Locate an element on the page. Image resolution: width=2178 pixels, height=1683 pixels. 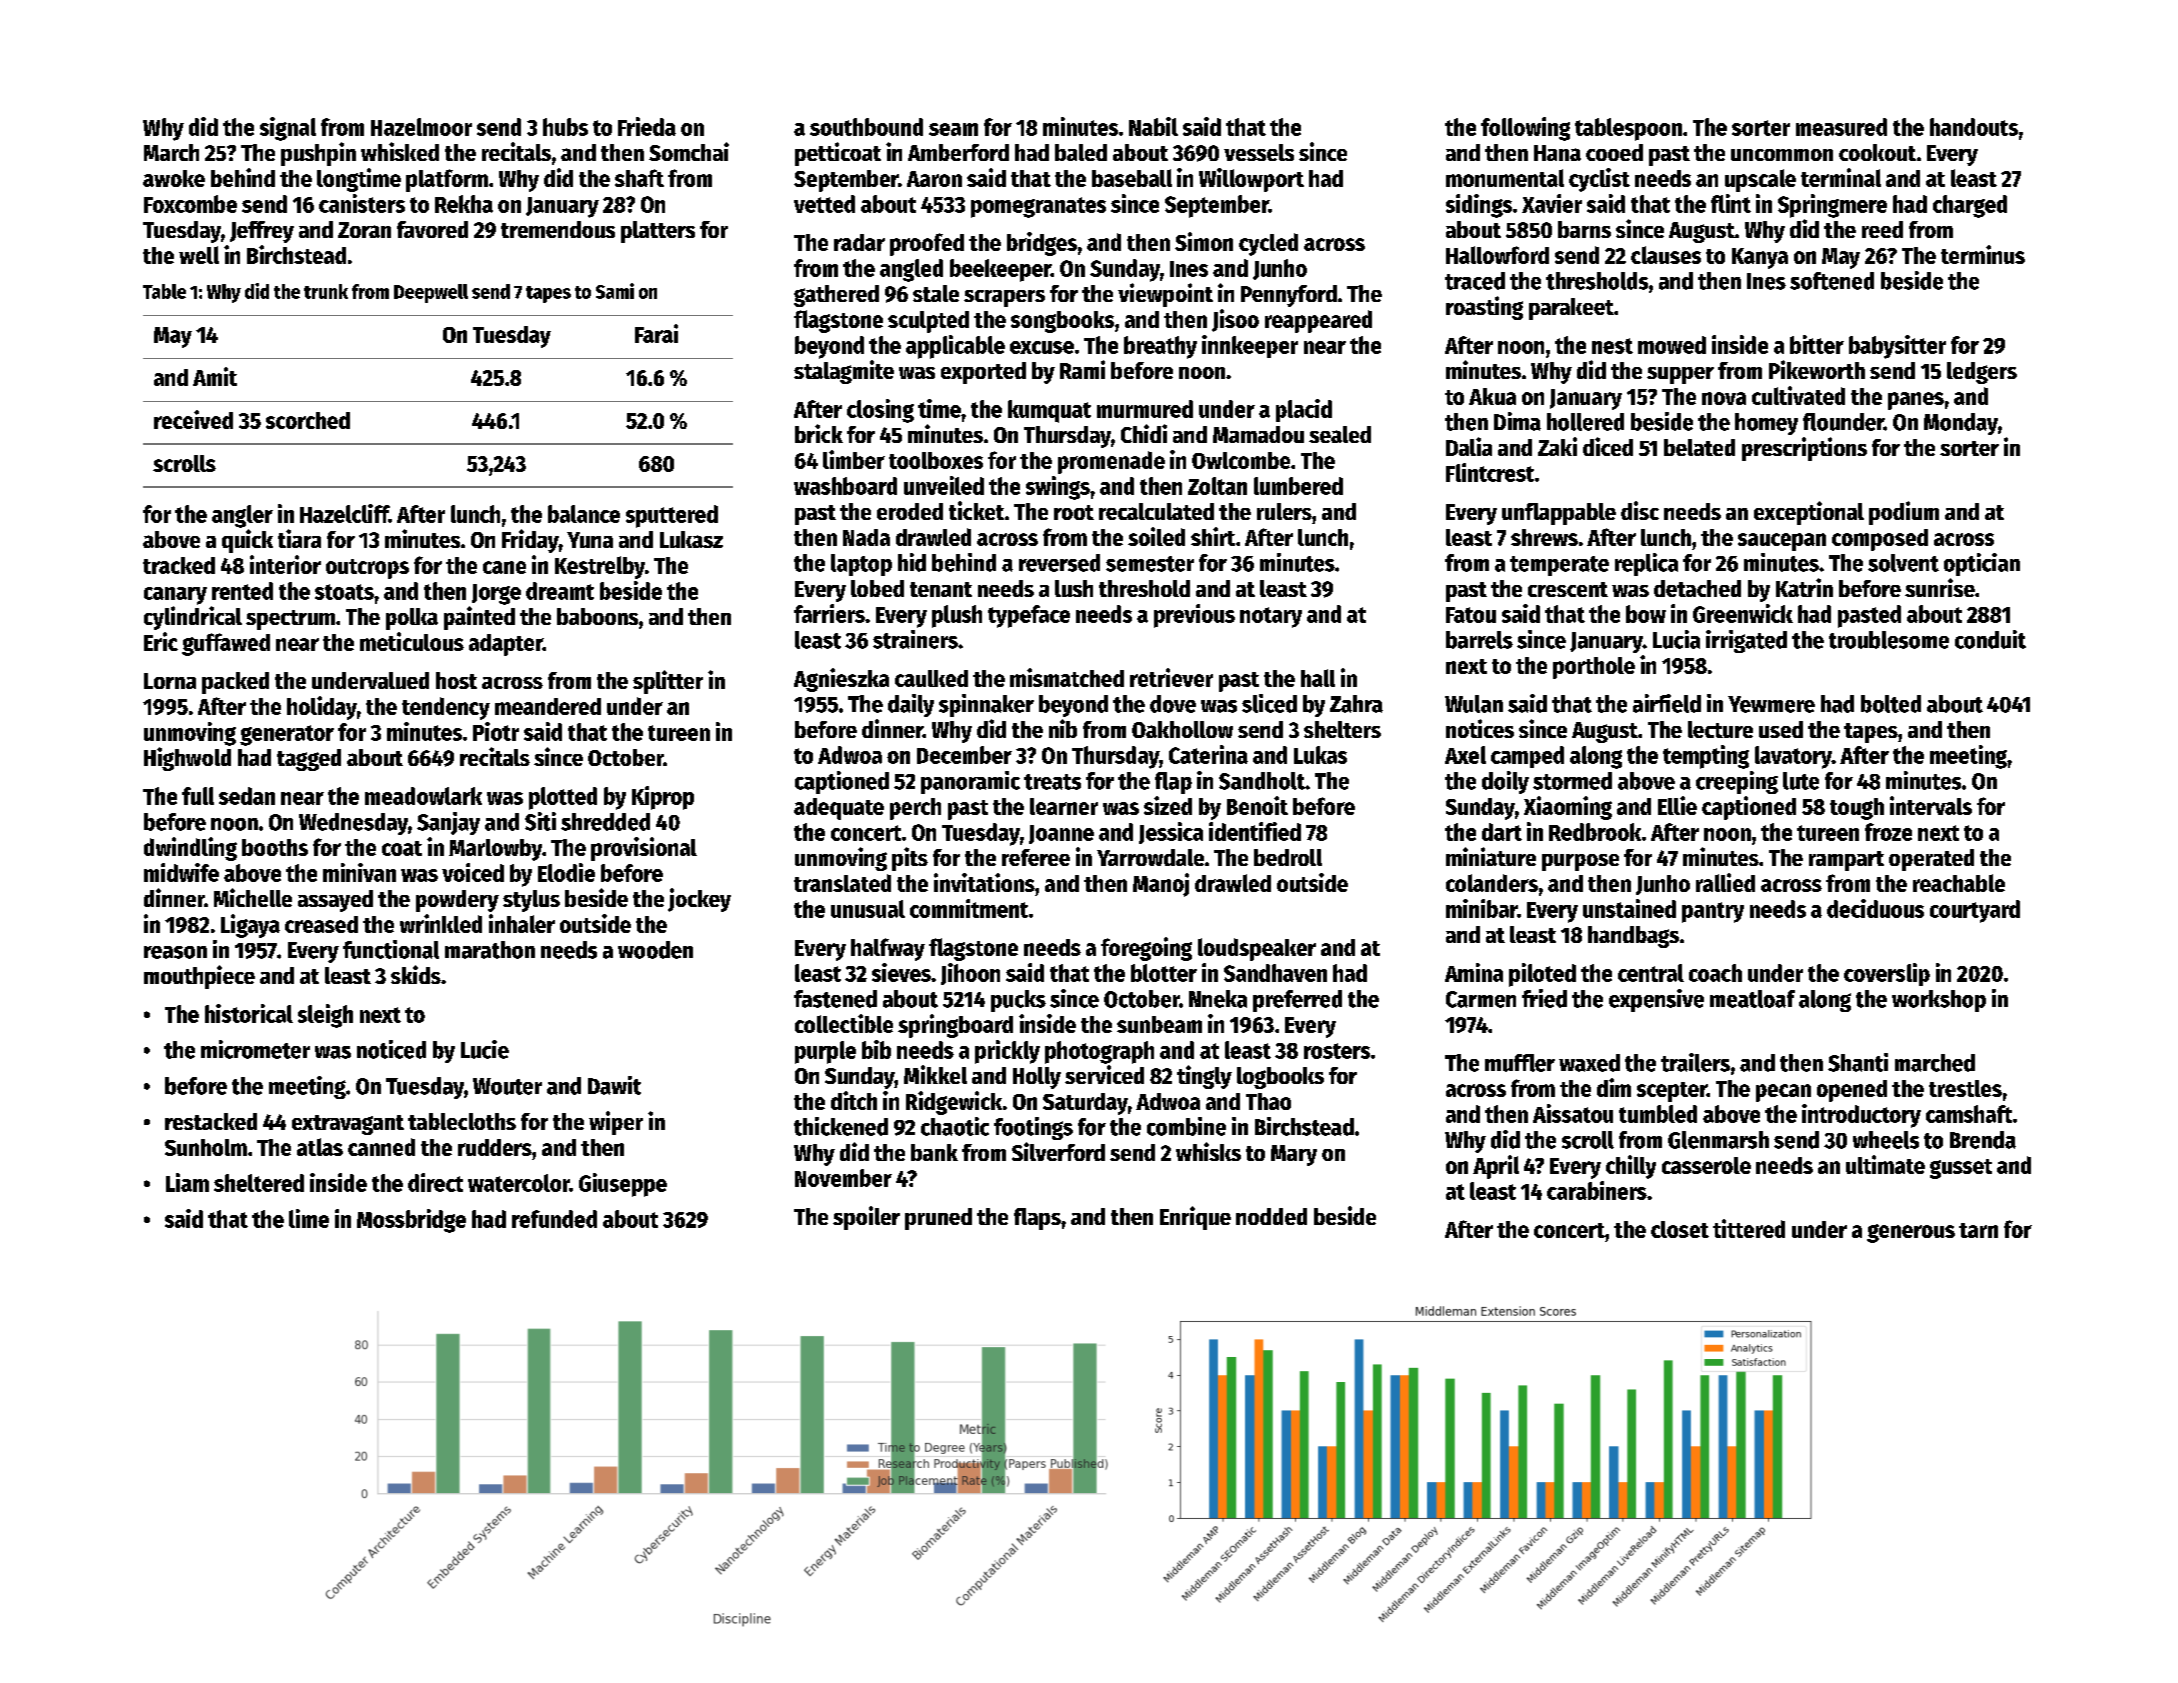
Hazelmoor is located at coordinates (421, 127).
